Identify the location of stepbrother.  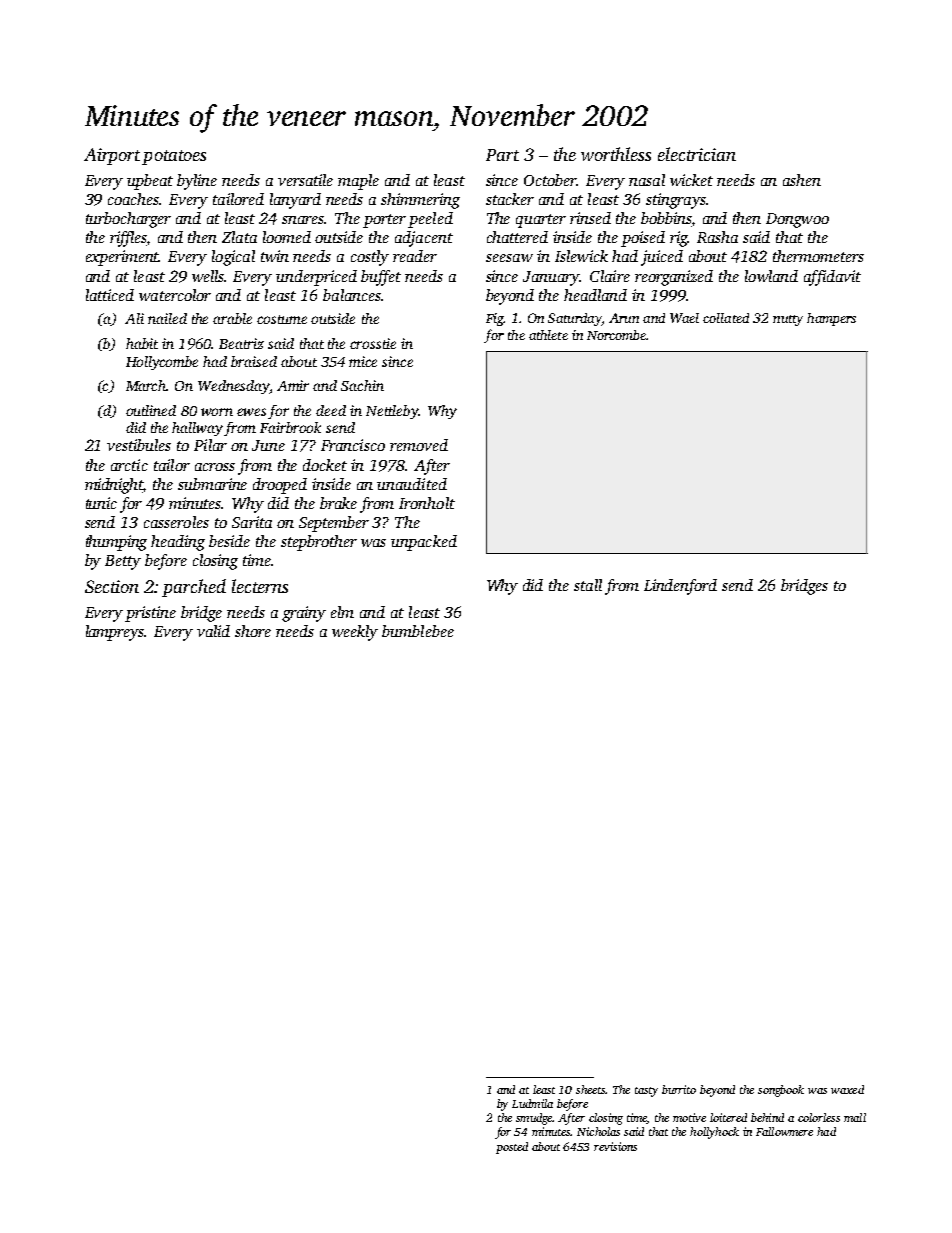
(319, 543).
